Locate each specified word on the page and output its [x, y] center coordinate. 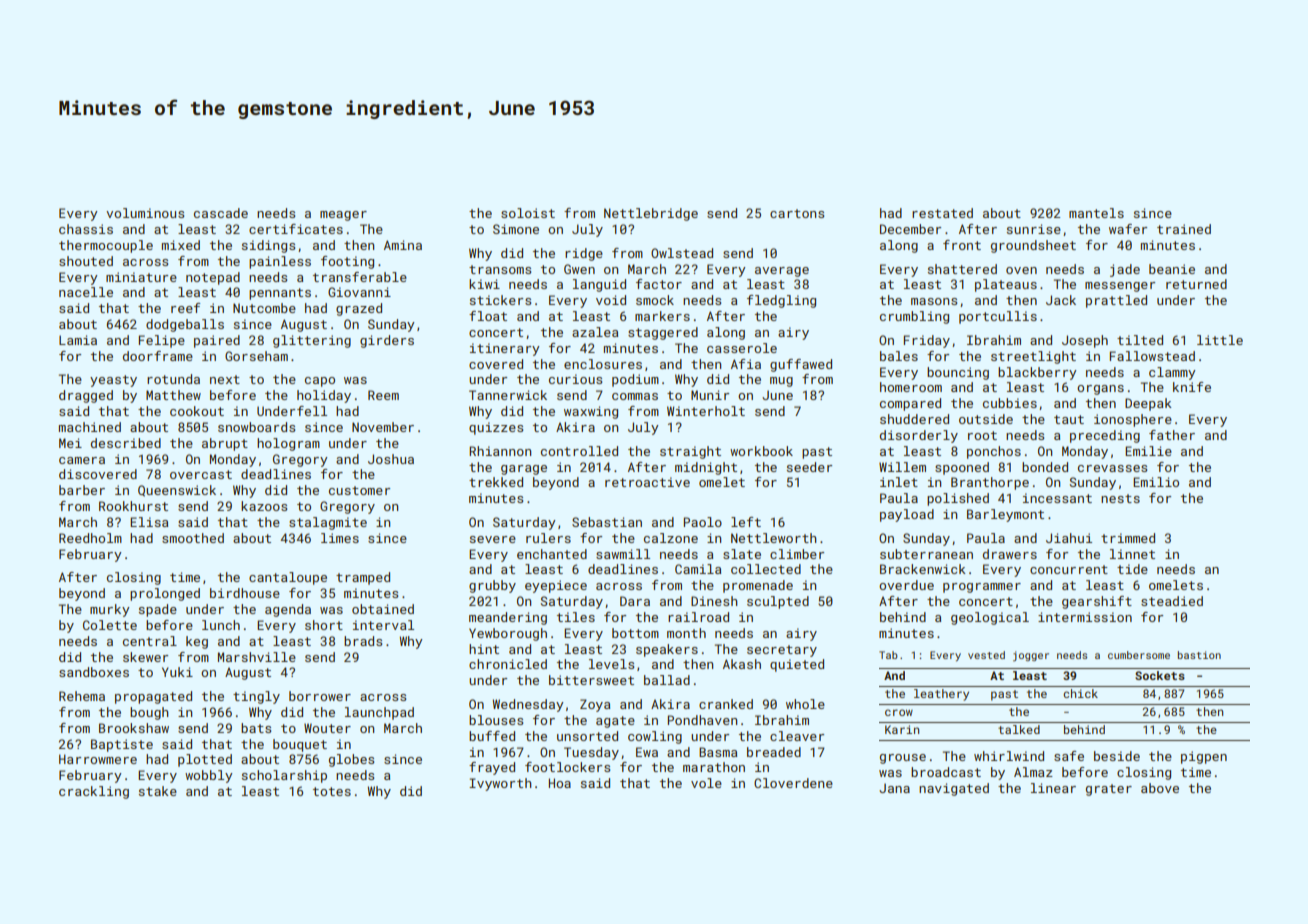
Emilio [1156, 482]
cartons [797, 213]
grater [1109, 790]
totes [332, 791]
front [962, 245]
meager [343, 216]
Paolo [703, 522]
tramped [363, 578]
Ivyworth [500, 784]
